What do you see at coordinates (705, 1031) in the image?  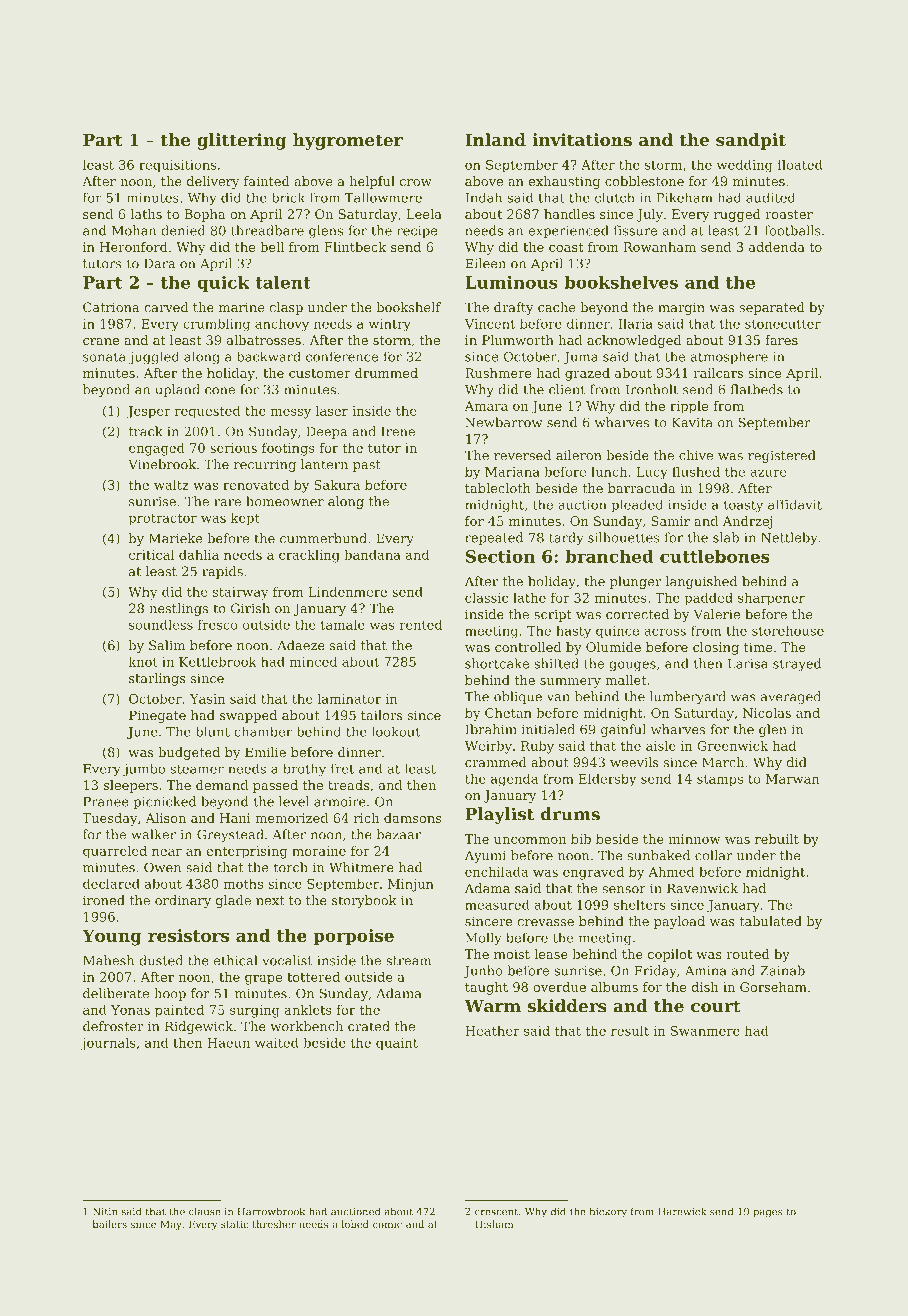 I see `Swanmere` at bounding box center [705, 1031].
